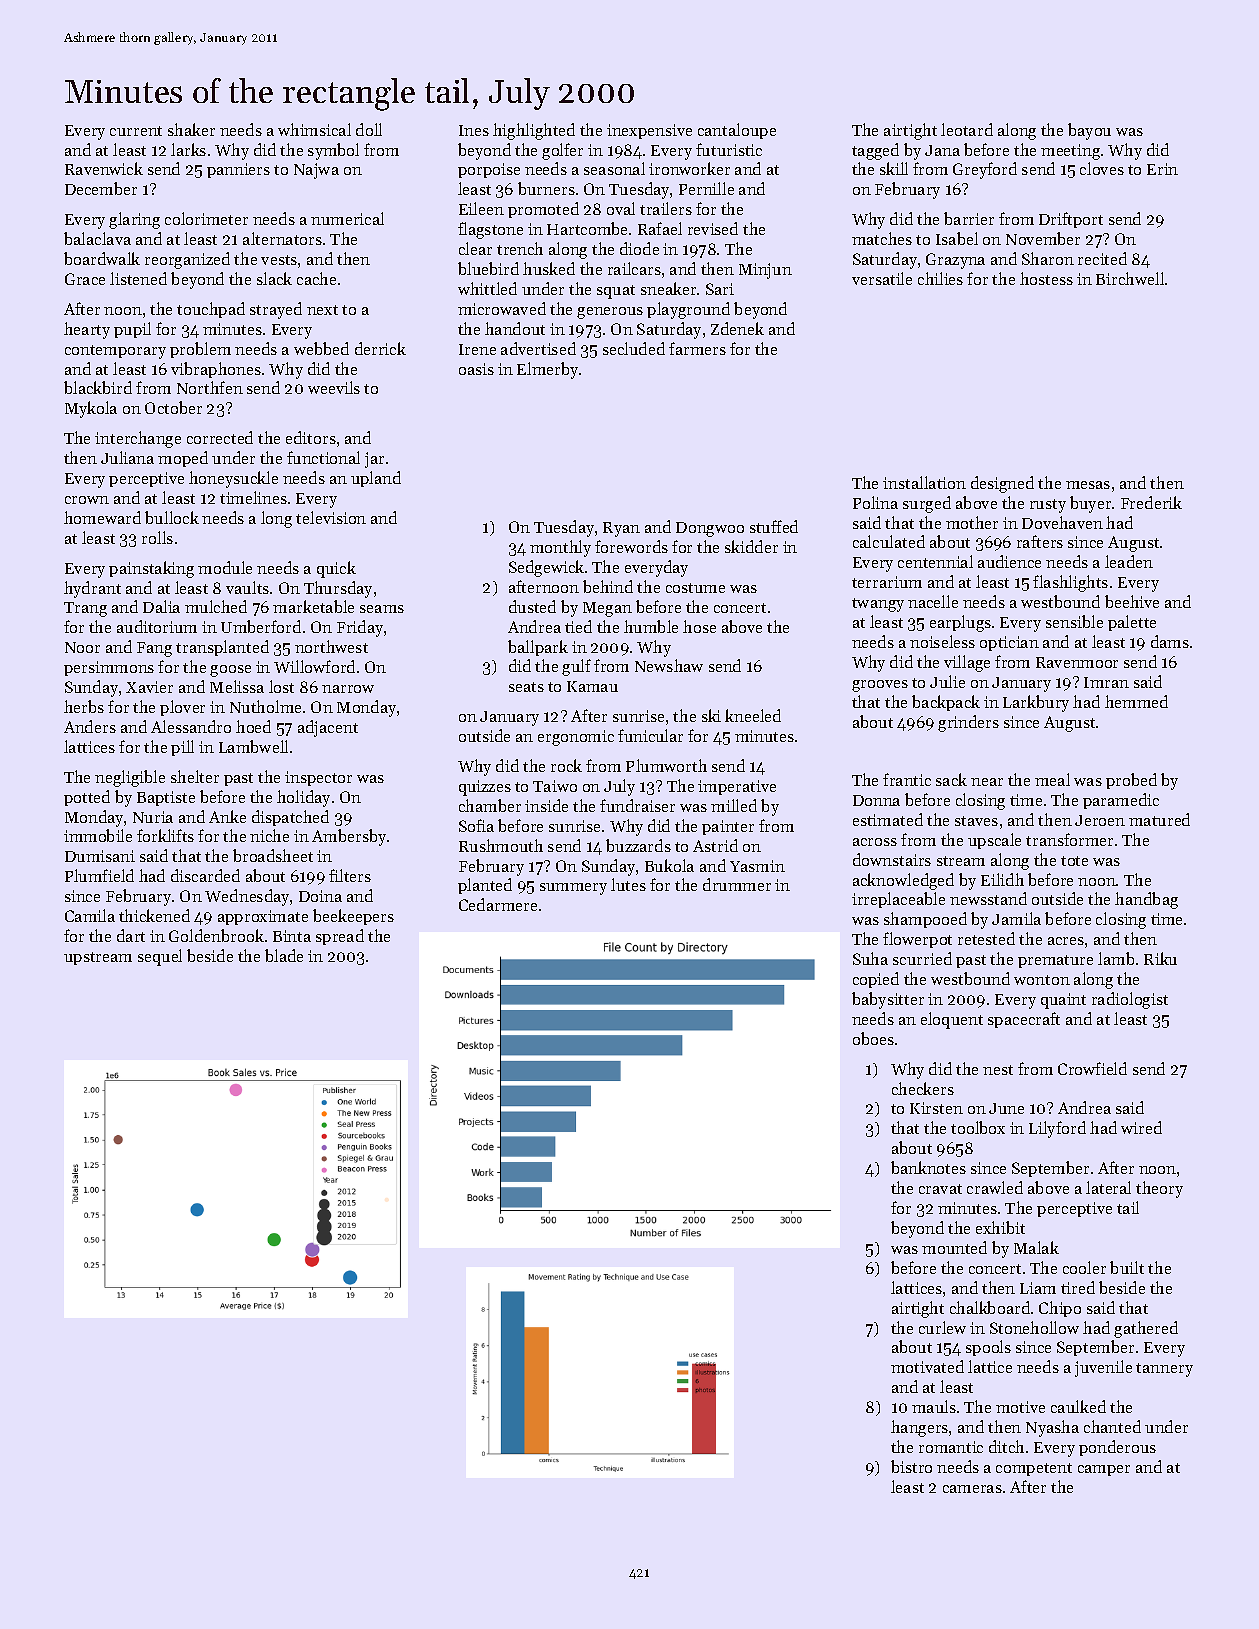 Image resolution: width=1259 pixels, height=1629 pixels. Describe the element at coordinates (1090, 504) in the document. I see `buyer` at that location.
